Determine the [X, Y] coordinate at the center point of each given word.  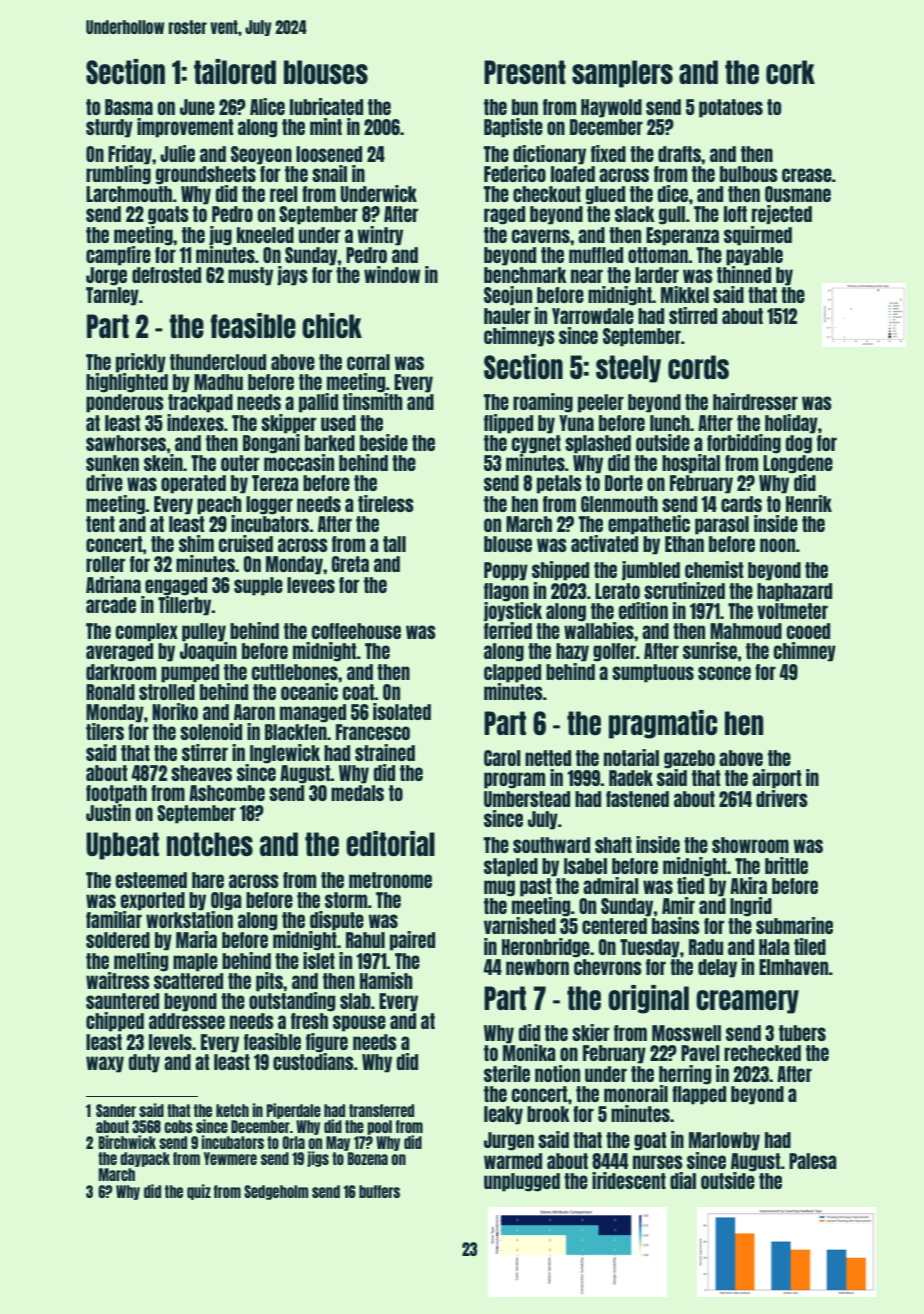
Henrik [809, 503]
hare [208, 880]
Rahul [365, 940]
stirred [693, 315]
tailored [235, 71]
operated [193, 484]
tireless [386, 503]
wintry [380, 236]
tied [692, 885]
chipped [115, 1022]
